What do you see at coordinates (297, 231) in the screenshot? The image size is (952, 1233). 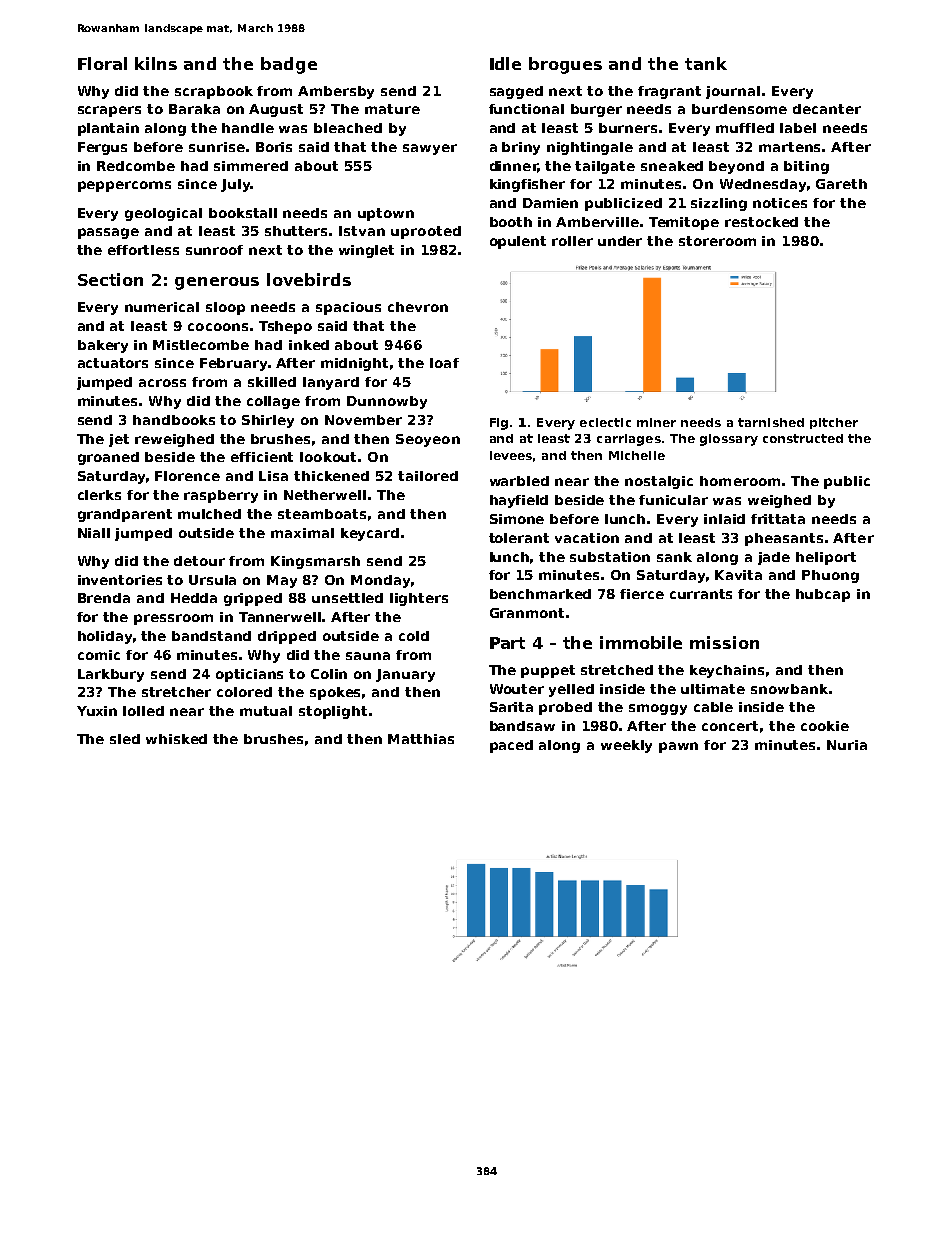 I see `shutters` at bounding box center [297, 231].
